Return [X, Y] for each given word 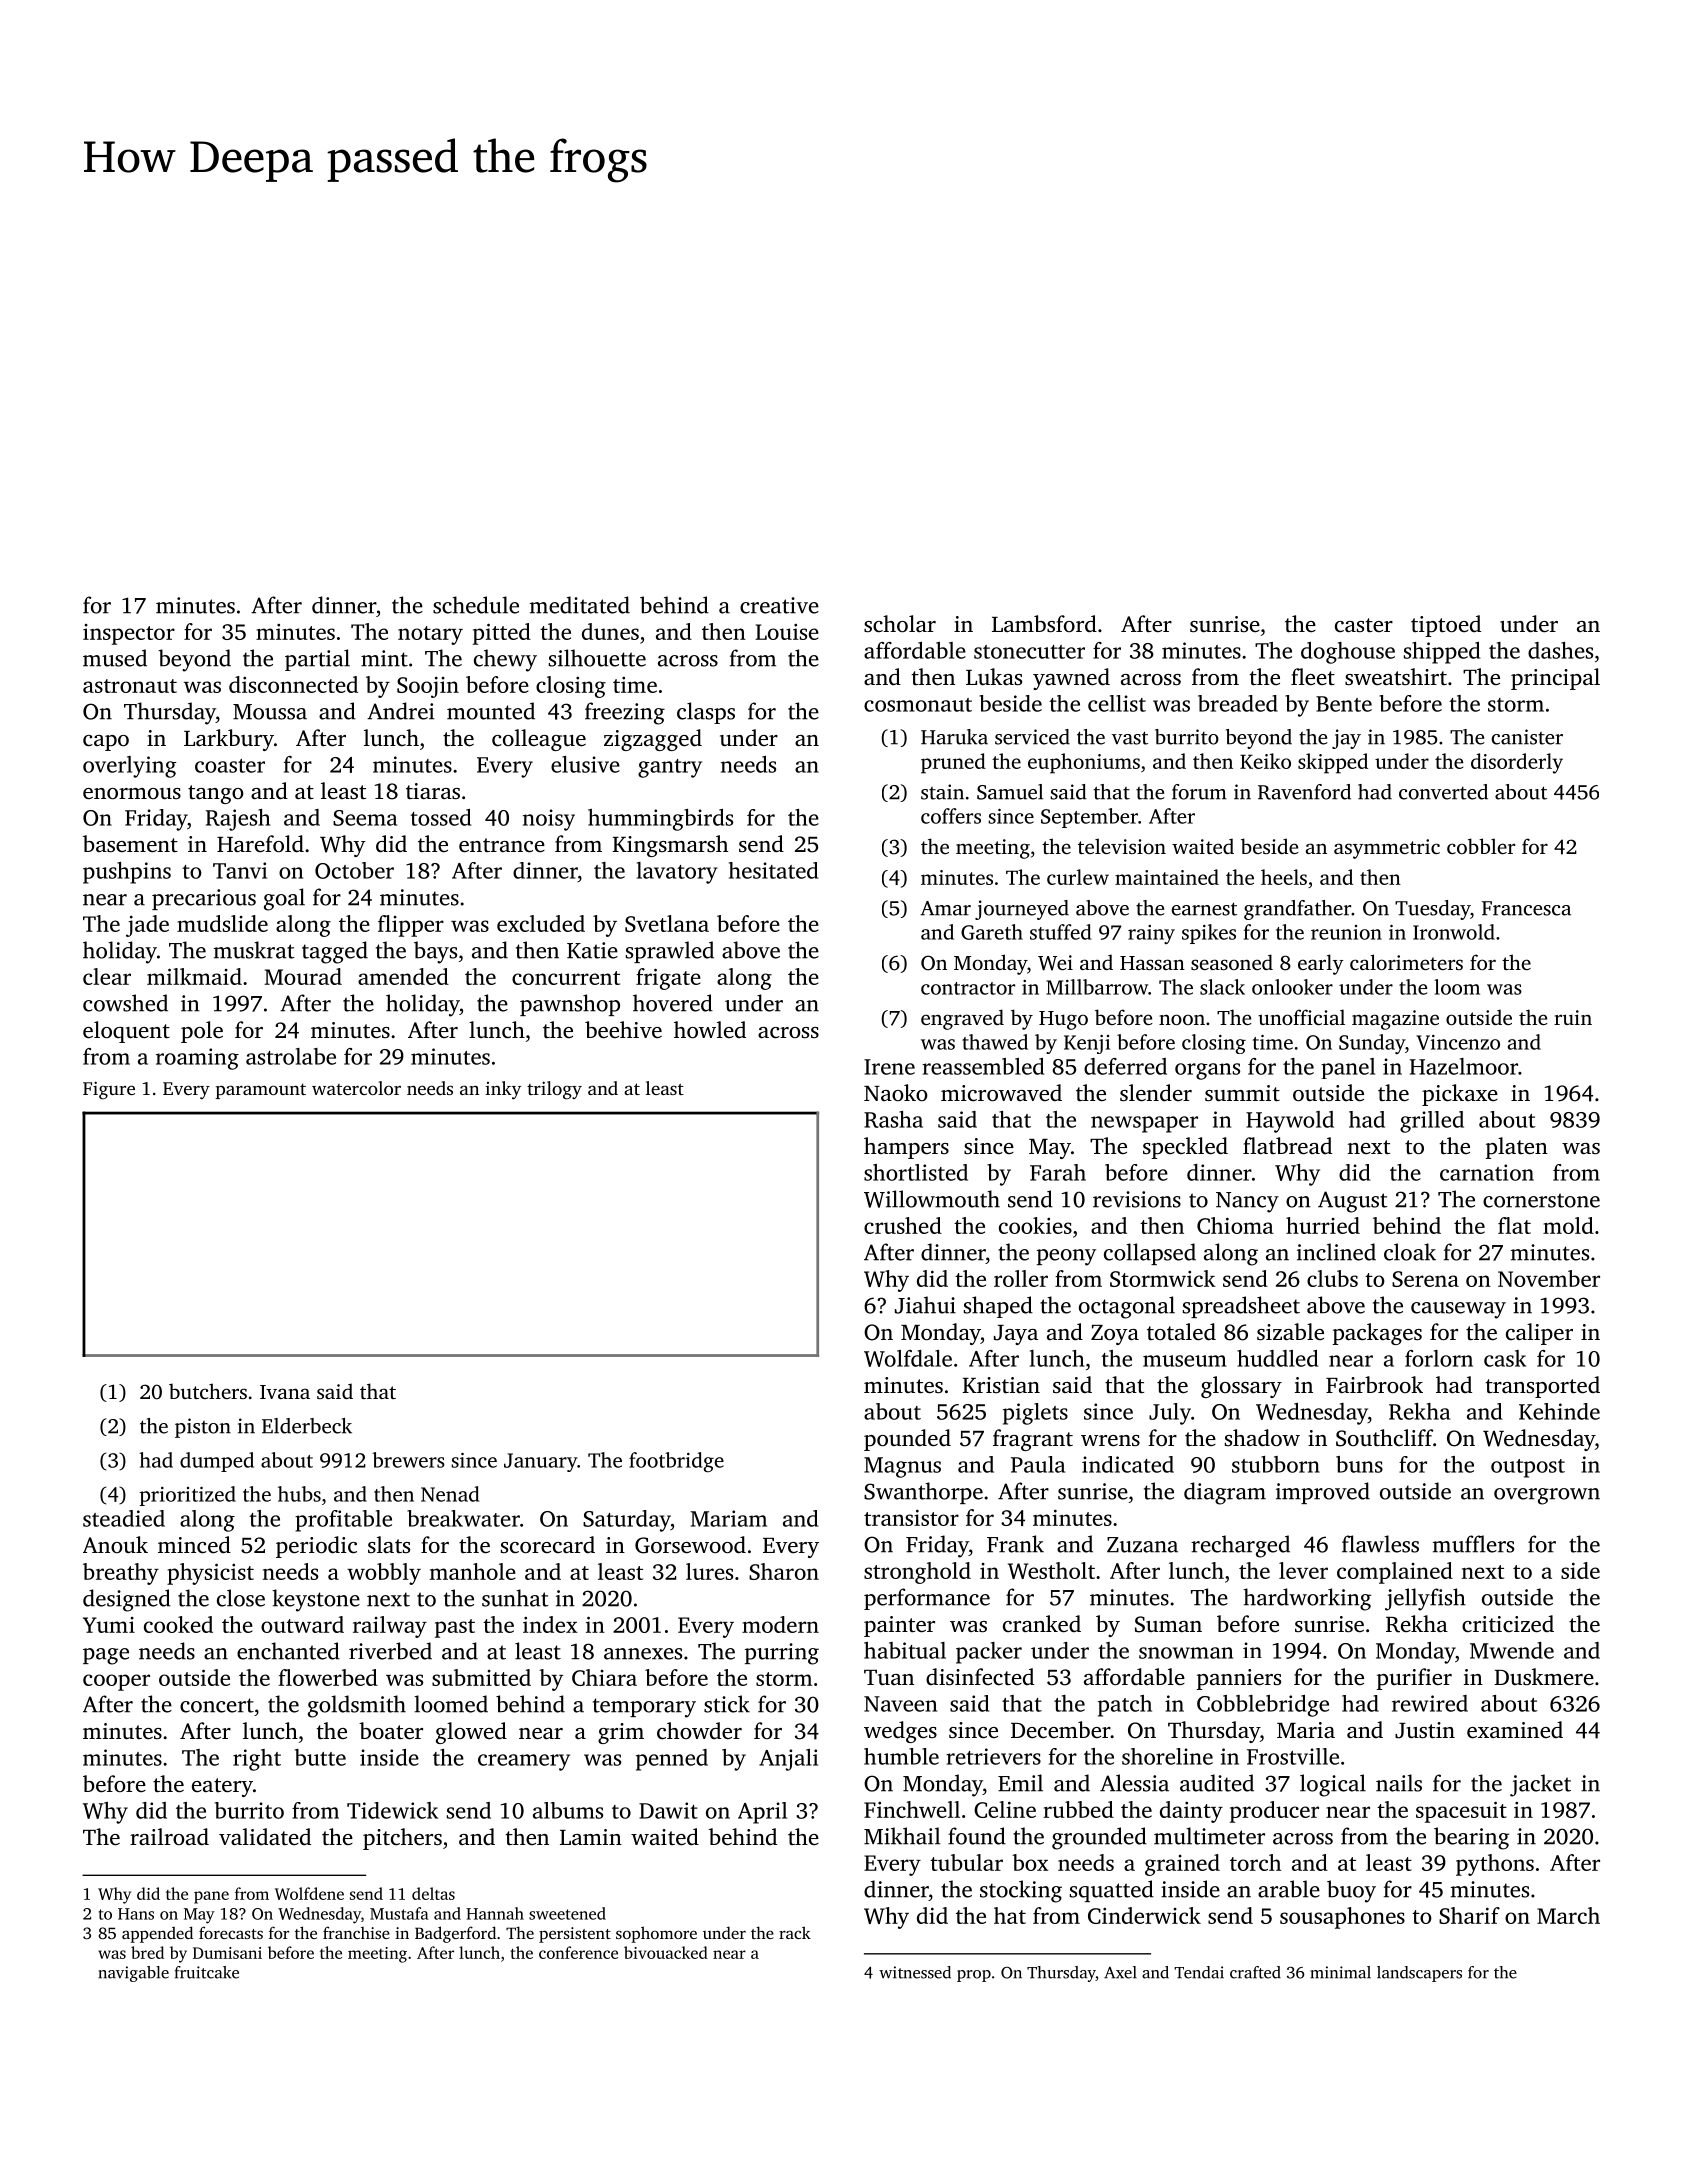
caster [1364, 625]
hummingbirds [660, 820]
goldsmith [357, 1706]
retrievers [993, 1756]
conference [578, 1952]
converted [1443, 792]
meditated [580, 605]
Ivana [285, 1392]
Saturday [627, 1521]
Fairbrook [1374, 1384]
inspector [129, 634]
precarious [204, 899]
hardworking [1307, 1599]
